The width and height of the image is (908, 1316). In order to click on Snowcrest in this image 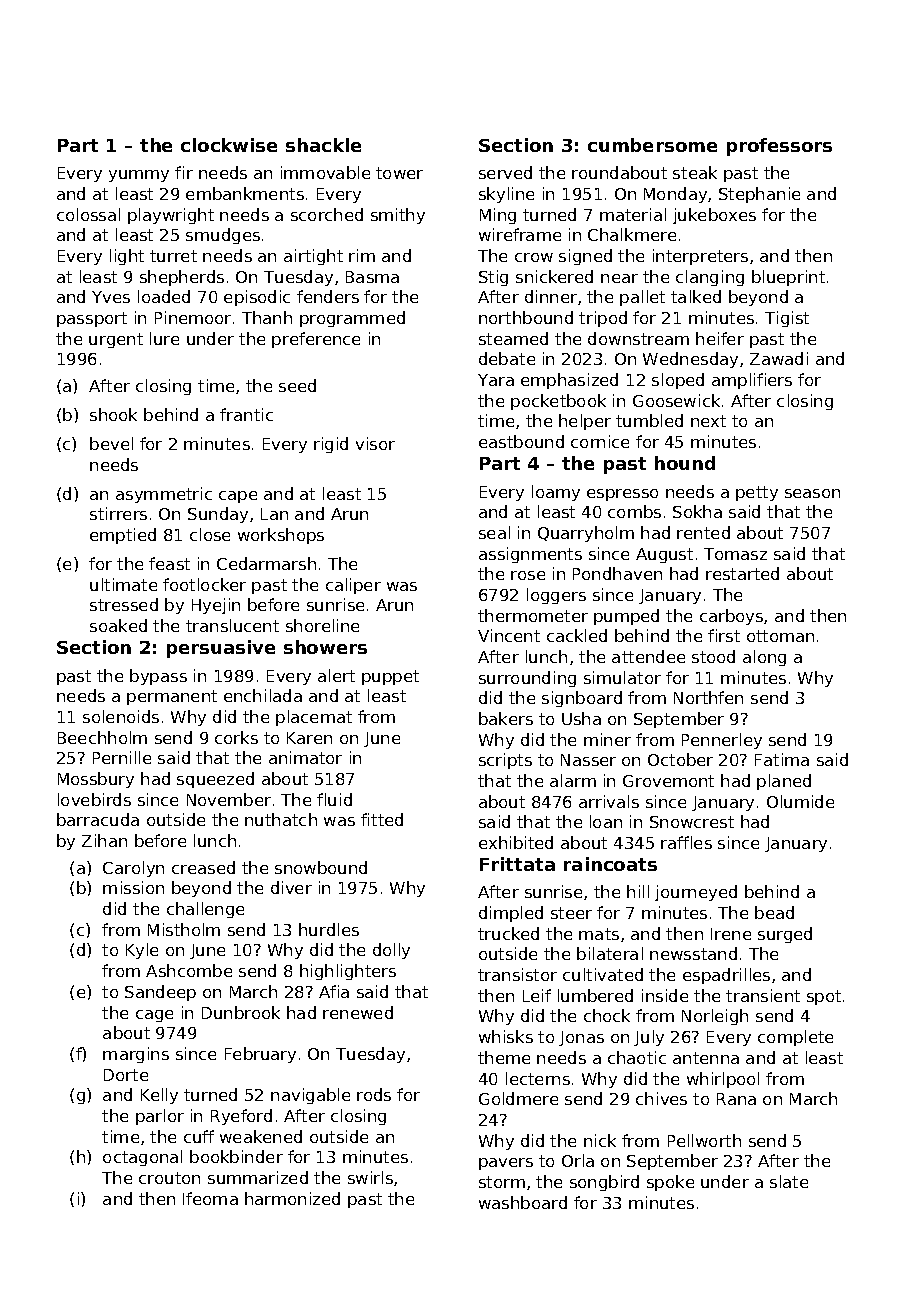, I will do `click(692, 822)`.
